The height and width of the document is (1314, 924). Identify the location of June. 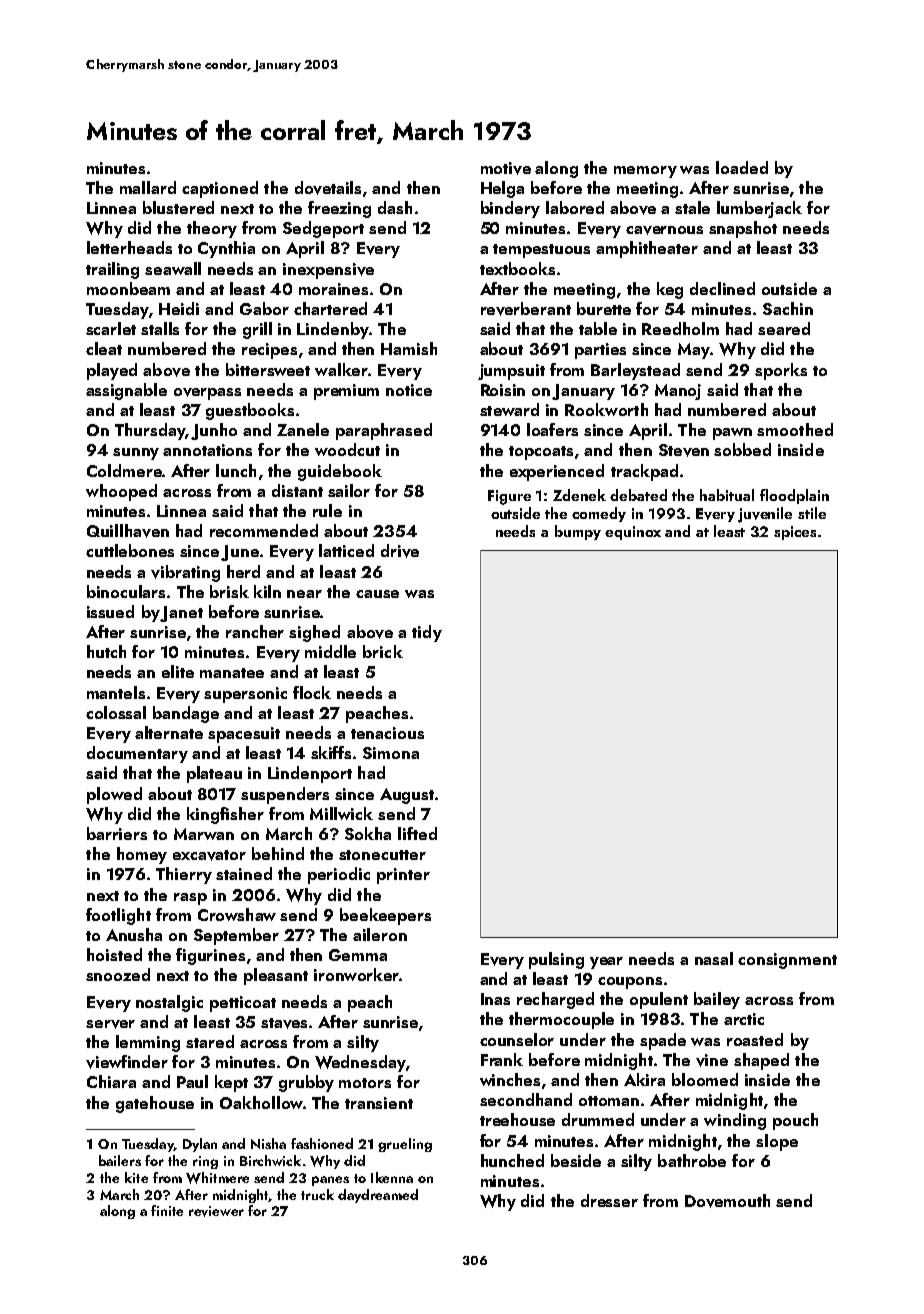
(240, 553).
